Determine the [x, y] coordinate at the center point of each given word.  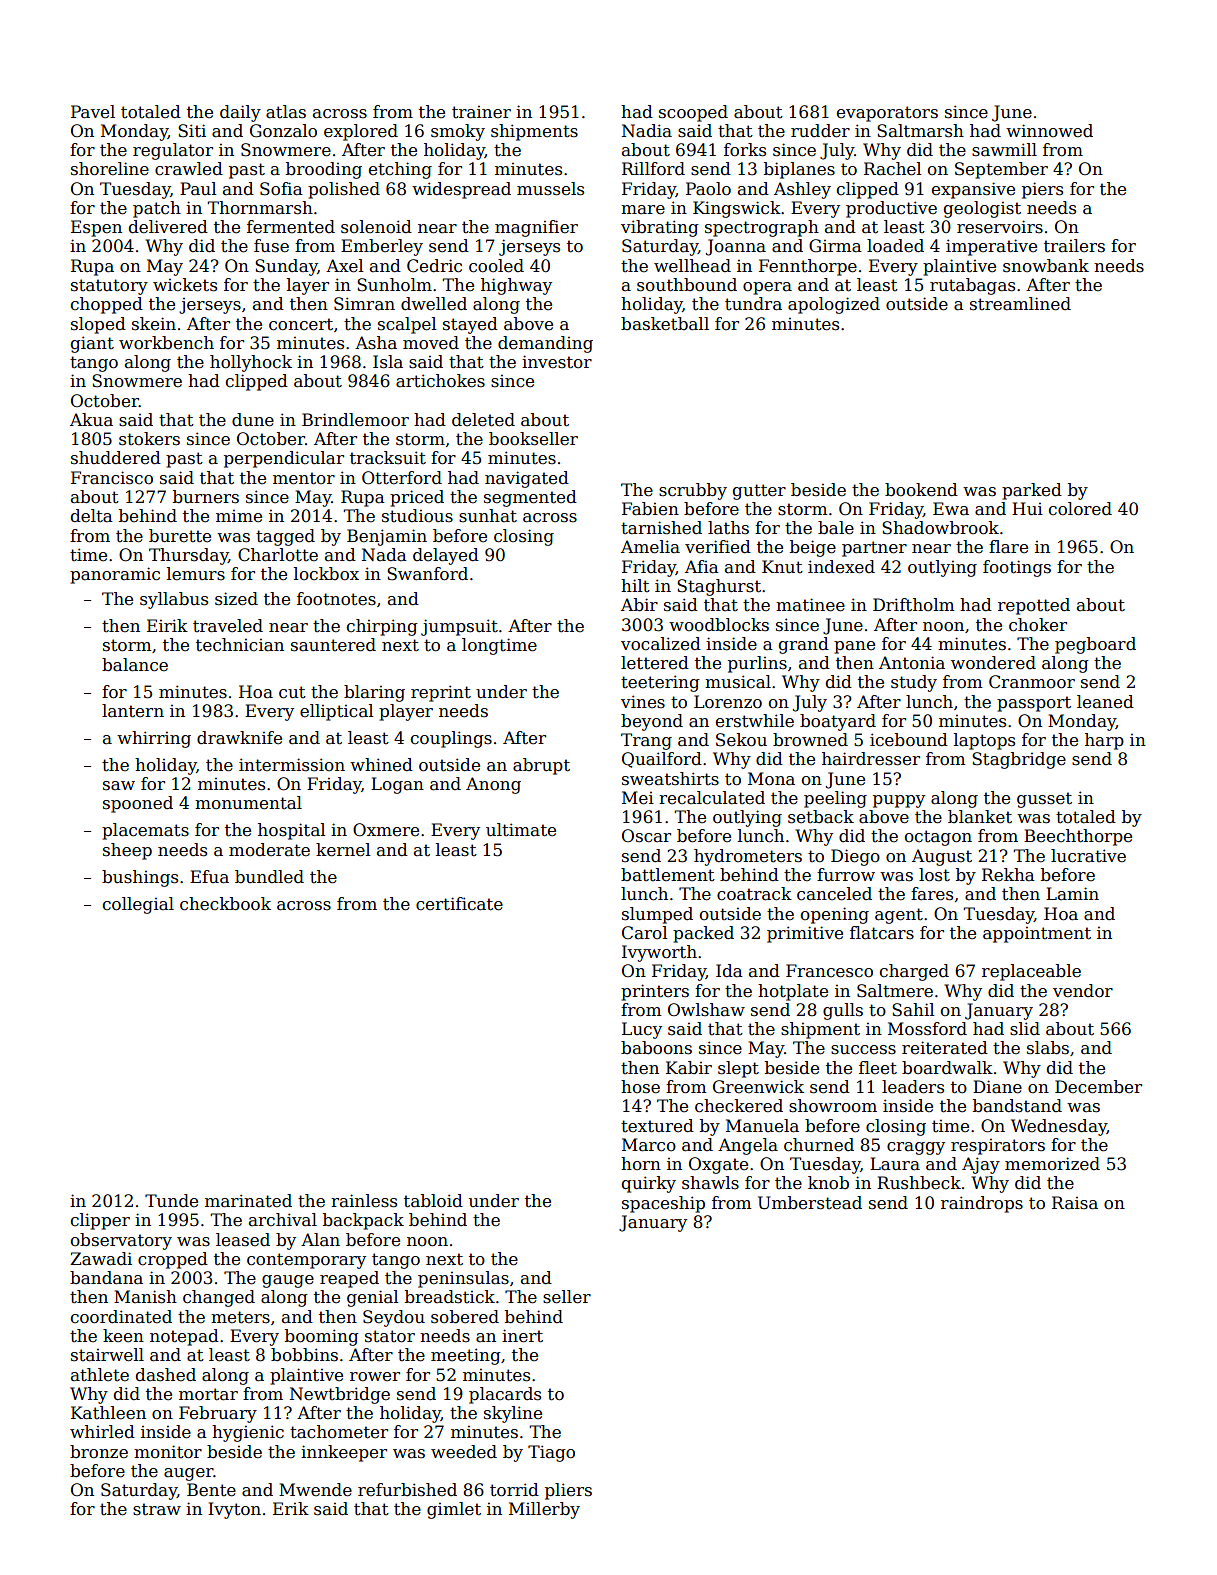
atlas [286, 112]
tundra [753, 304]
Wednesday [1059, 1127]
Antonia [912, 663]
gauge [288, 1281]
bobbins [304, 1355]
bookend [921, 490]
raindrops [982, 1204]
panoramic [115, 575]
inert [522, 1336]
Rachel [892, 169]
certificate [459, 904]
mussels [550, 189]
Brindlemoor [355, 420]
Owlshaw [706, 1010]
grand [804, 645]
